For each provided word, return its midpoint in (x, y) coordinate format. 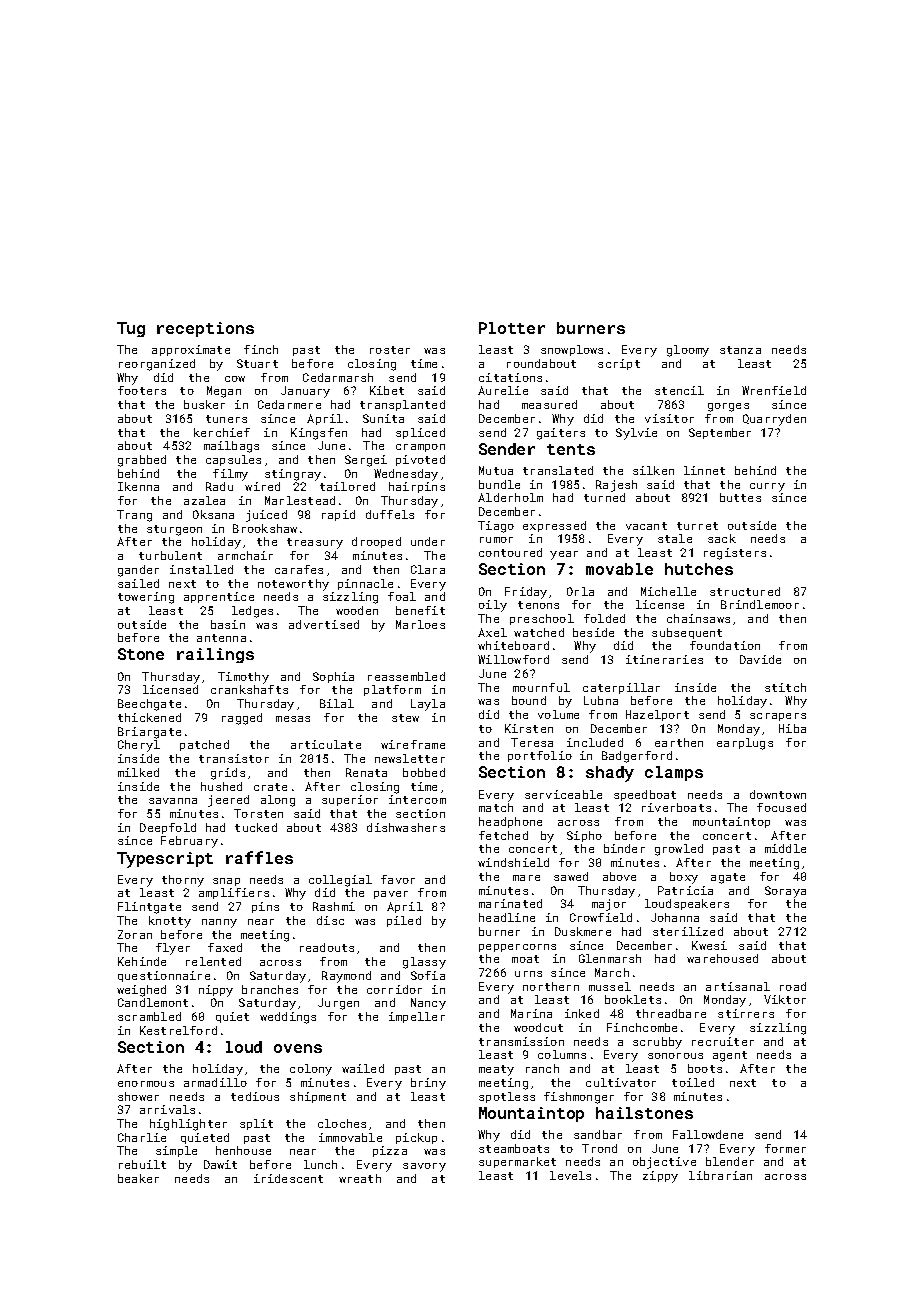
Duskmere (583, 931)
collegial (340, 881)
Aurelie (503, 390)
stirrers (746, 1013)
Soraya (785, 892)
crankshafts (249, 689)
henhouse (243, 1150)
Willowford (513, 659)
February (189, 842)
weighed (141, 991)
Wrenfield (774, 390)
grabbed (142, 461)
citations (510, 377)
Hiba (792, 728)
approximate (191, 350)
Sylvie (636, 434)
